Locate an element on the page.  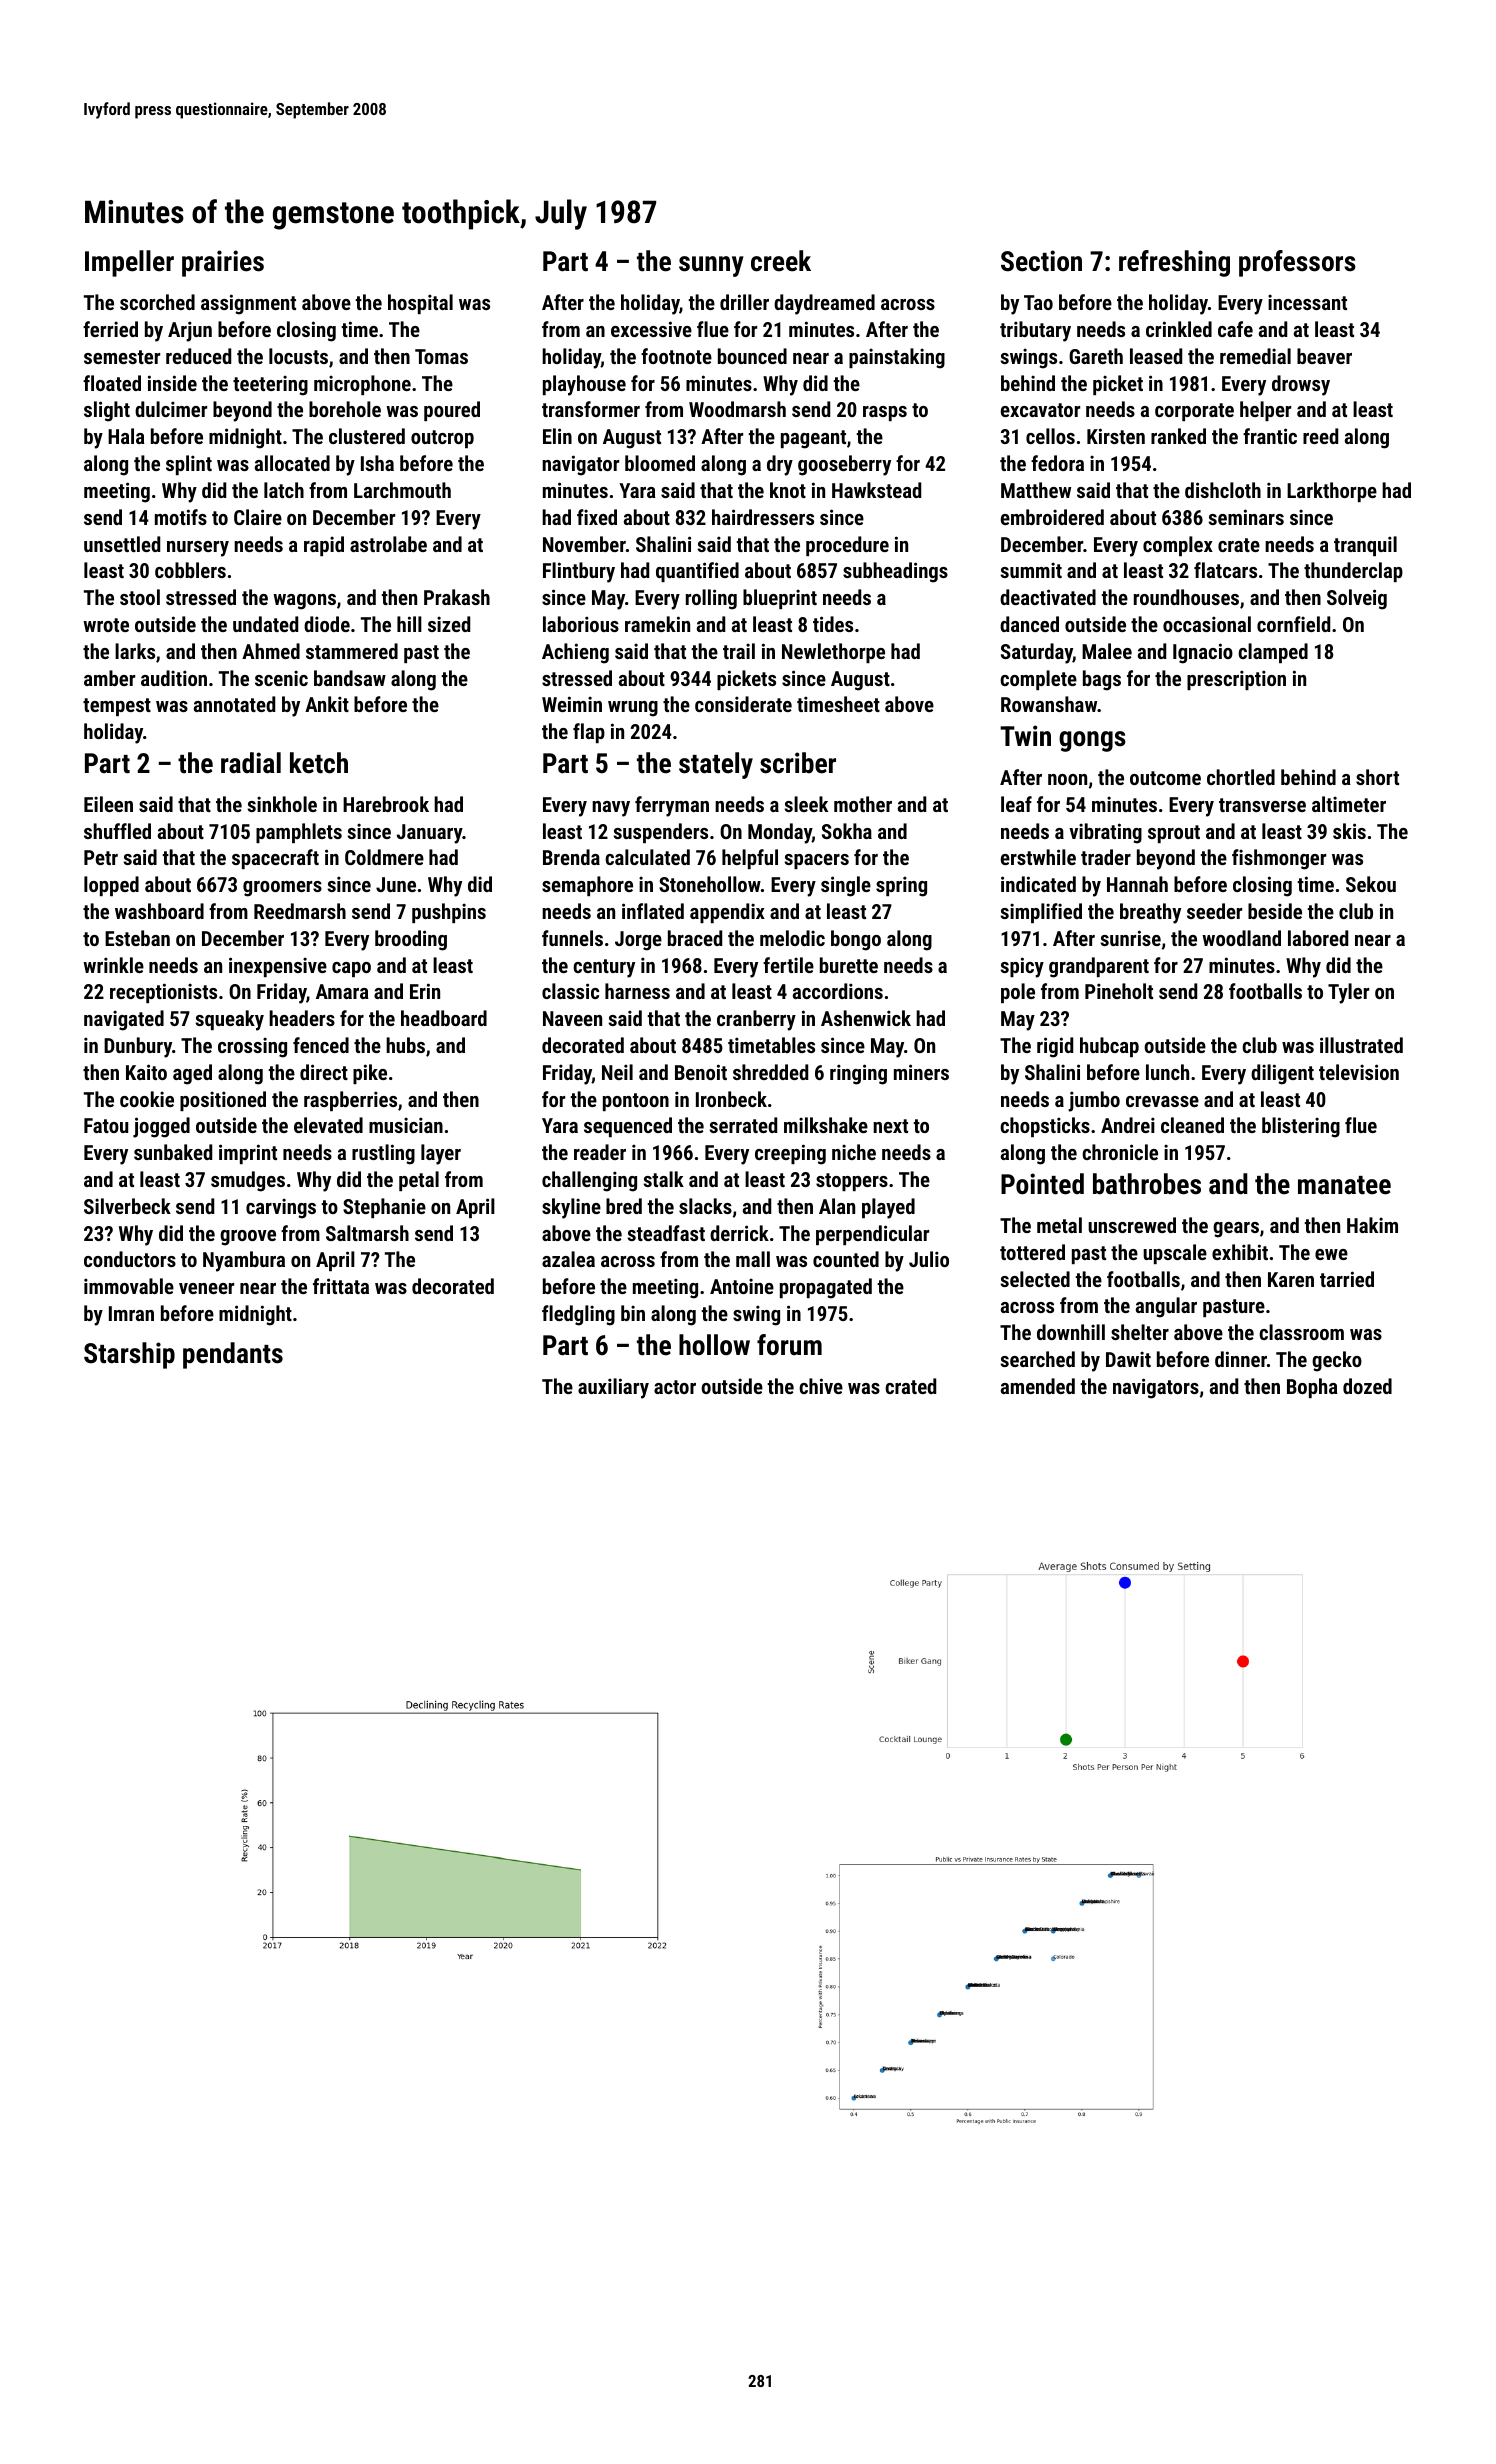
angular is located at coordinates (1166, 1307).
